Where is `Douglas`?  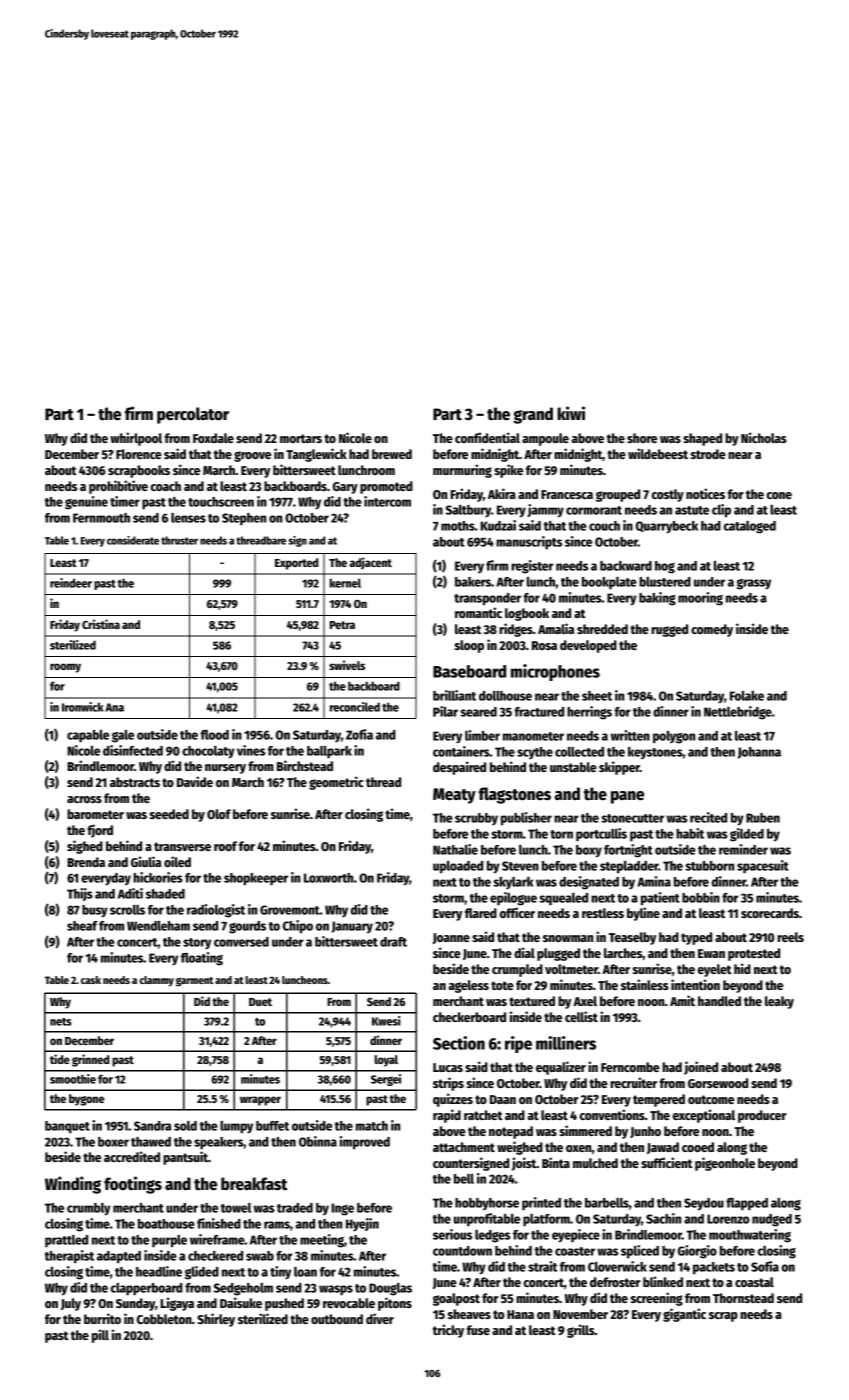
Douglas is located at coordinates (390, 1289).
